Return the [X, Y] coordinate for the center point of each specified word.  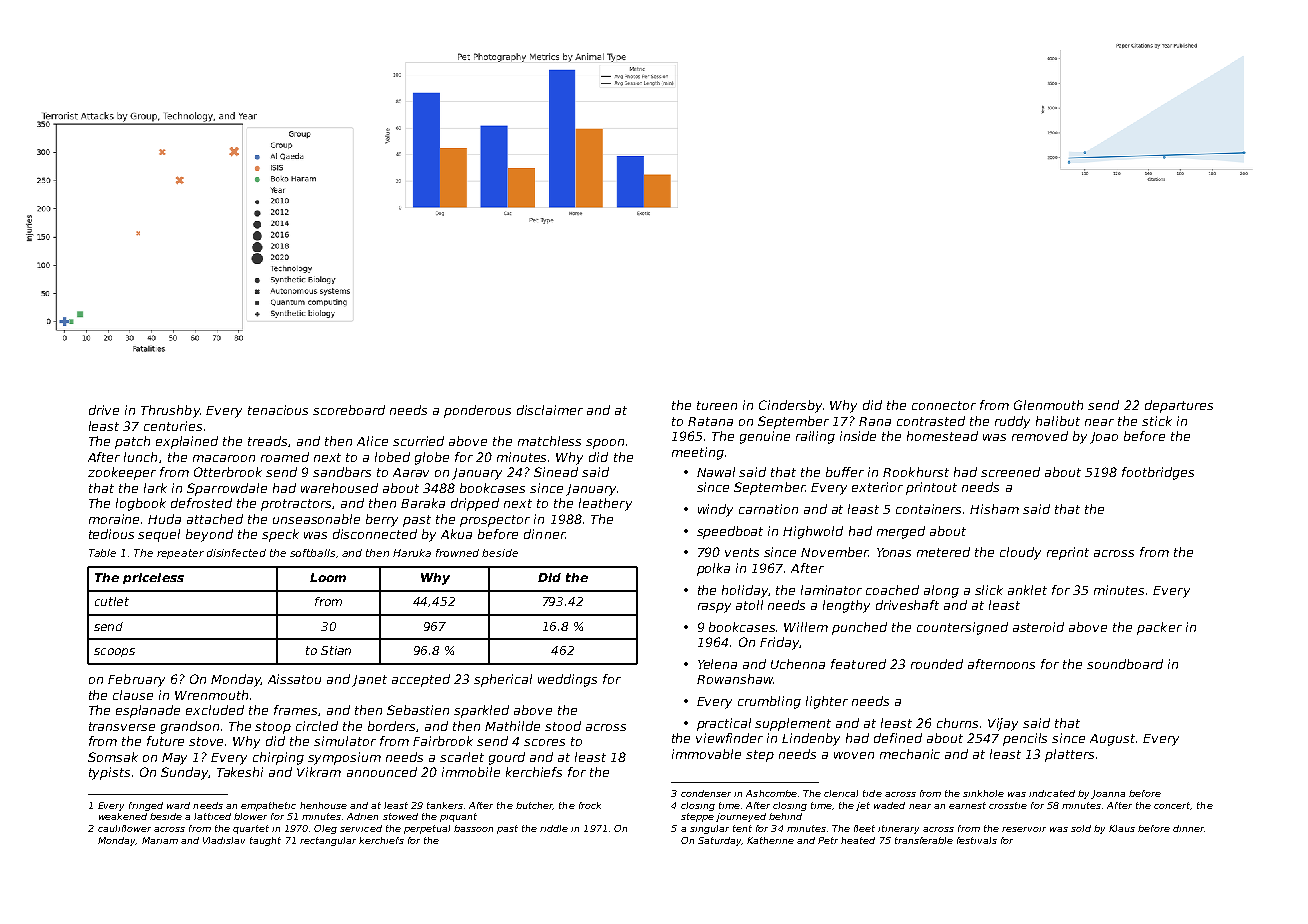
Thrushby [170, 411]
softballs [312, 553]
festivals [977, 840]
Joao [1104, 438]
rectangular [328, 841]
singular [709, 829]
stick [1157, 421]
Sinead [556, 472]
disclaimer [550, 410]
